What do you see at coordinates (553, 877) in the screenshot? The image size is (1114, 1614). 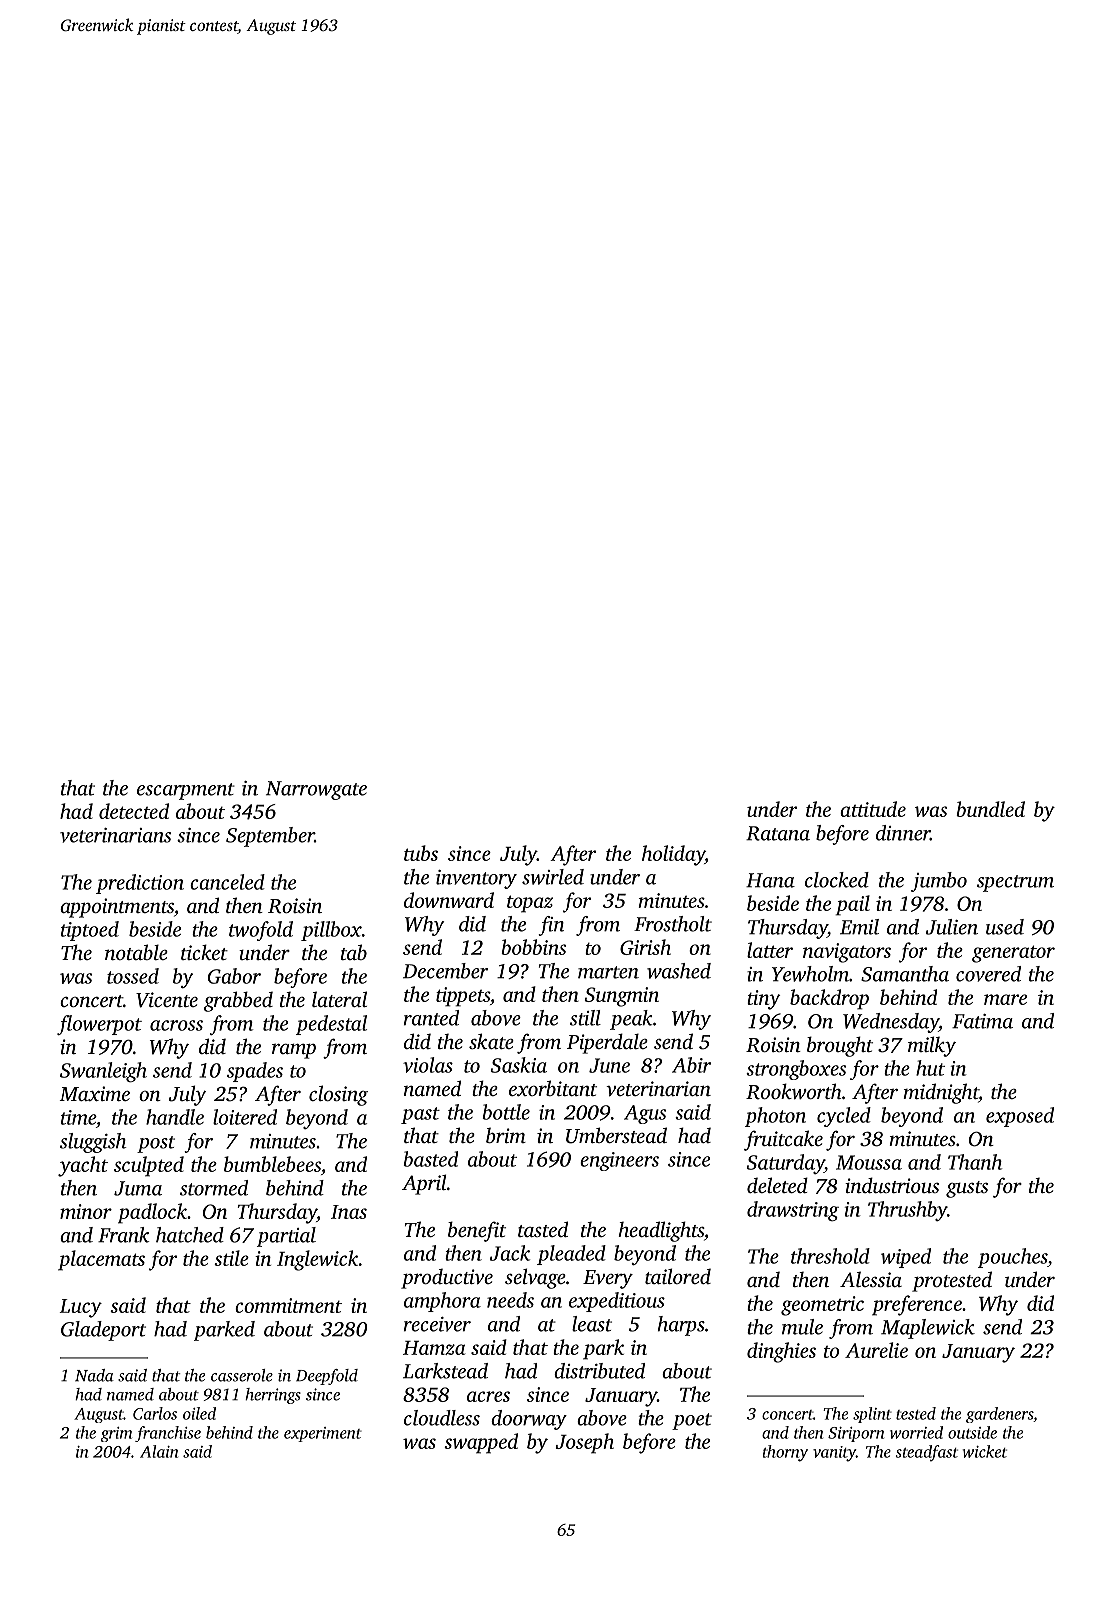 I see `swirled` at bounding box center [553, 877].
